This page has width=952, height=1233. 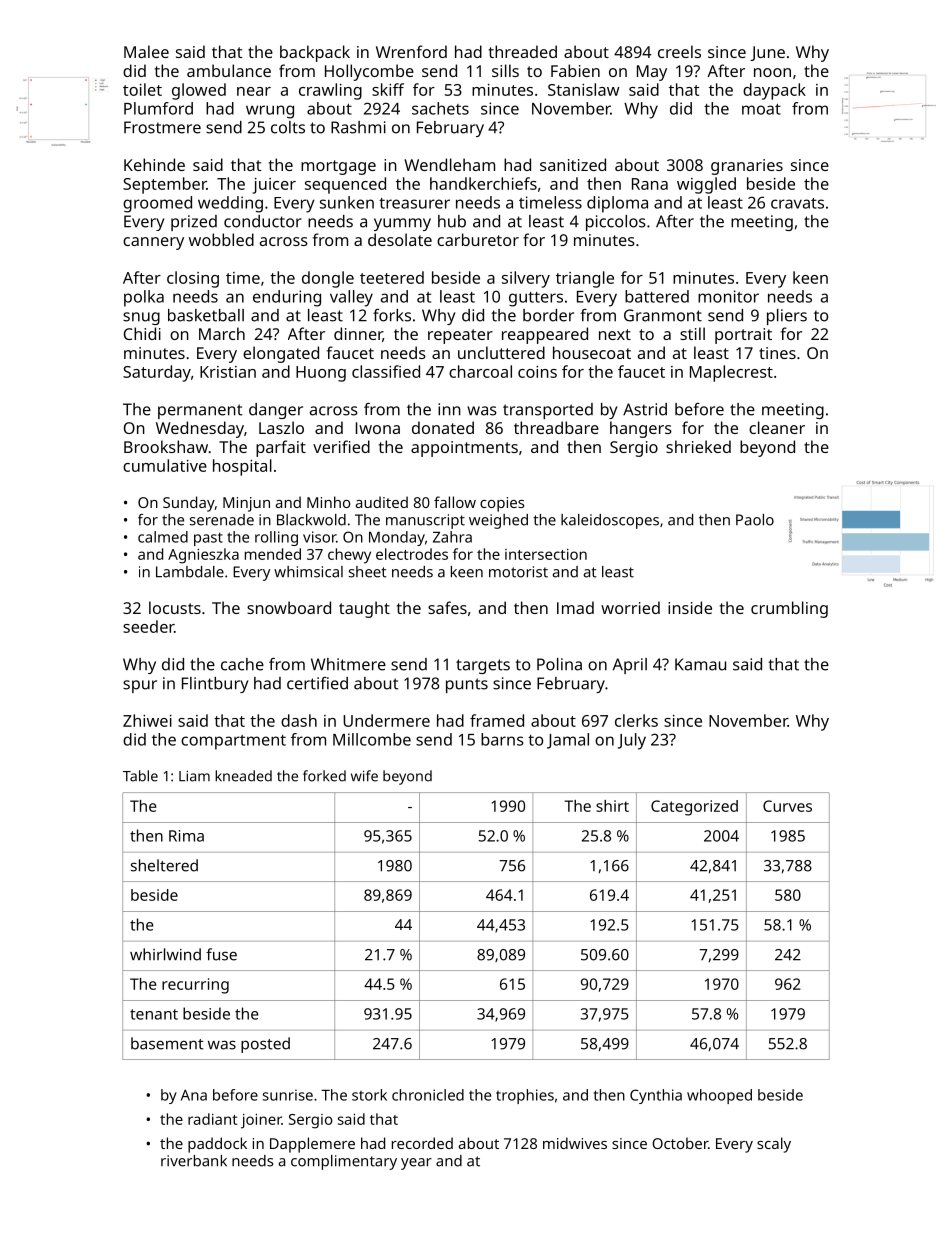 What do you see at coordinates (706, 185) in the page?
I see `wiggled` at bounding box center [706, 185].
